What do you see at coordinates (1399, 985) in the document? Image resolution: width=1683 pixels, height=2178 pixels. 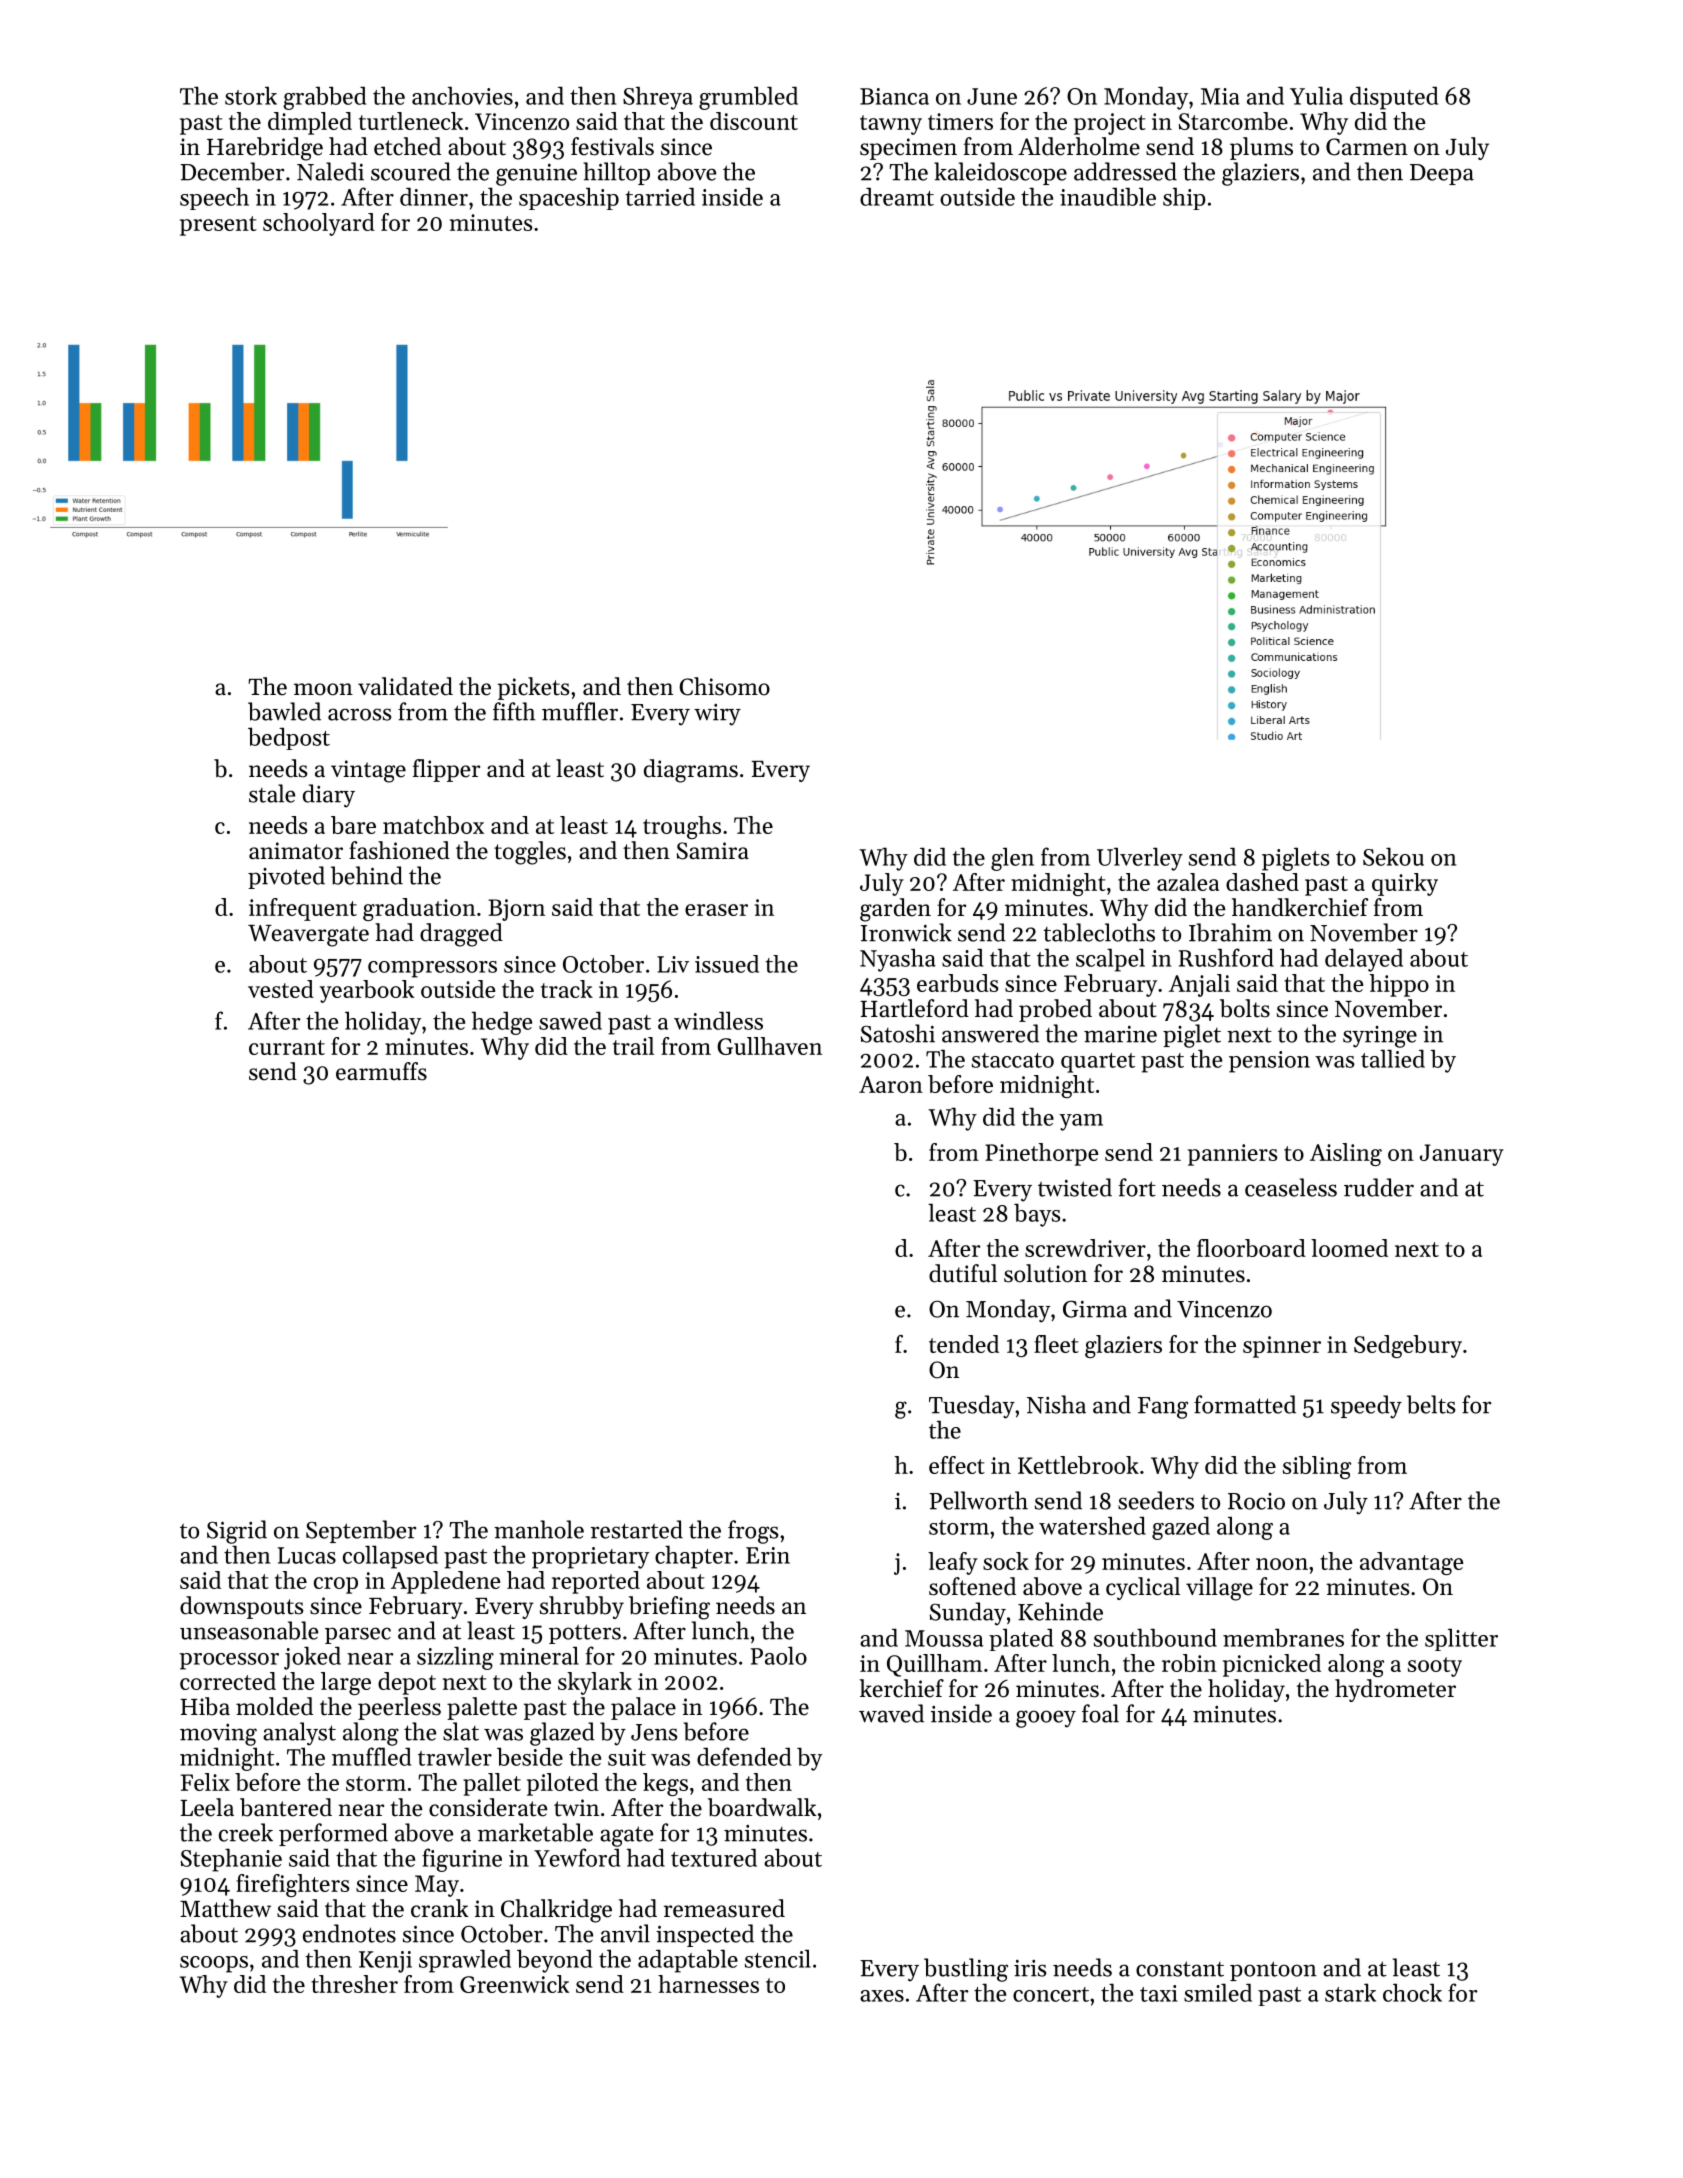 I see `hippo` at bounding box center [1399, 985].
